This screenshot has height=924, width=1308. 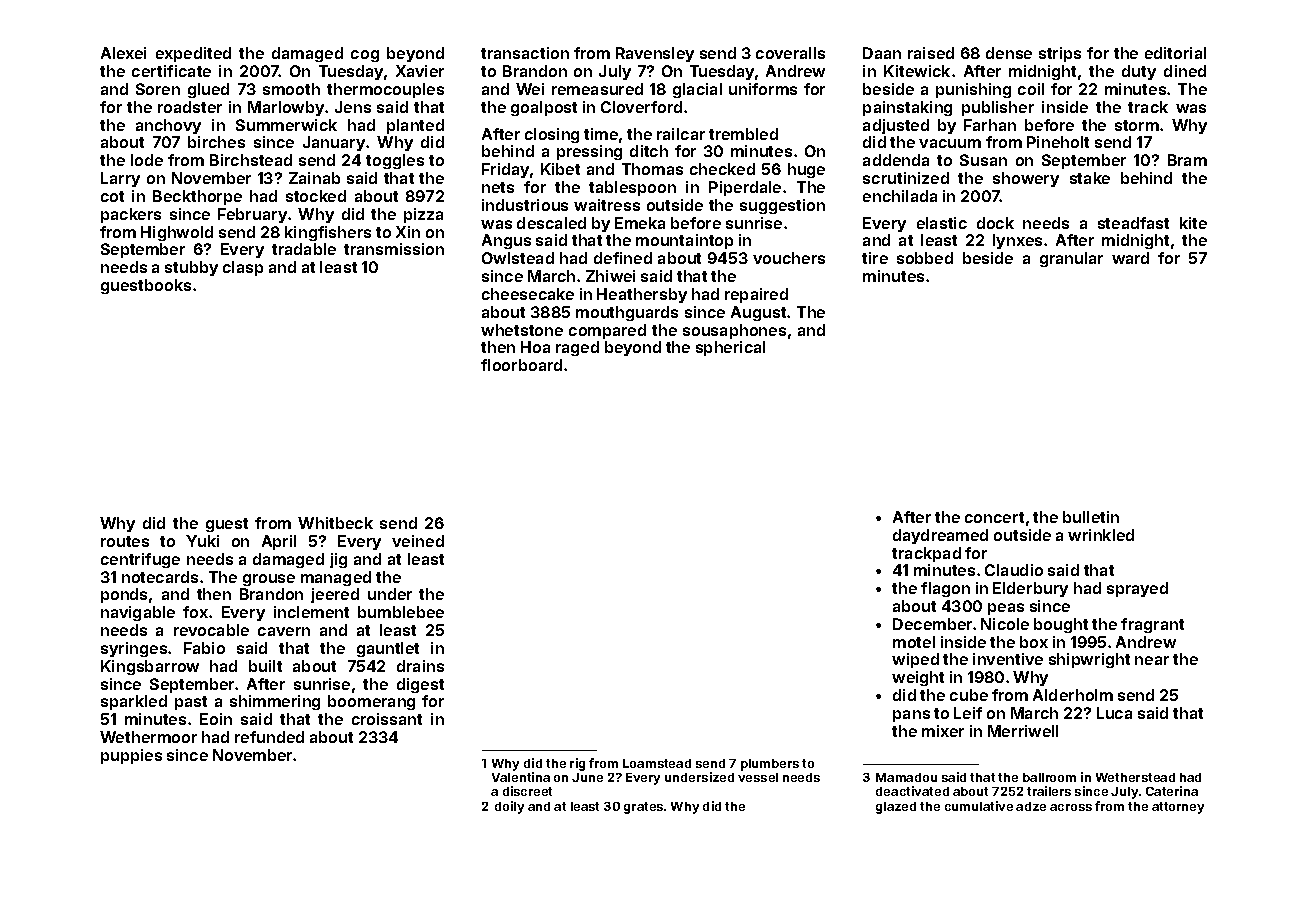 What do you see at coordinates (1175, 53) in the screenshot?
I see `editorial` at bounding box center [1175, 53].
